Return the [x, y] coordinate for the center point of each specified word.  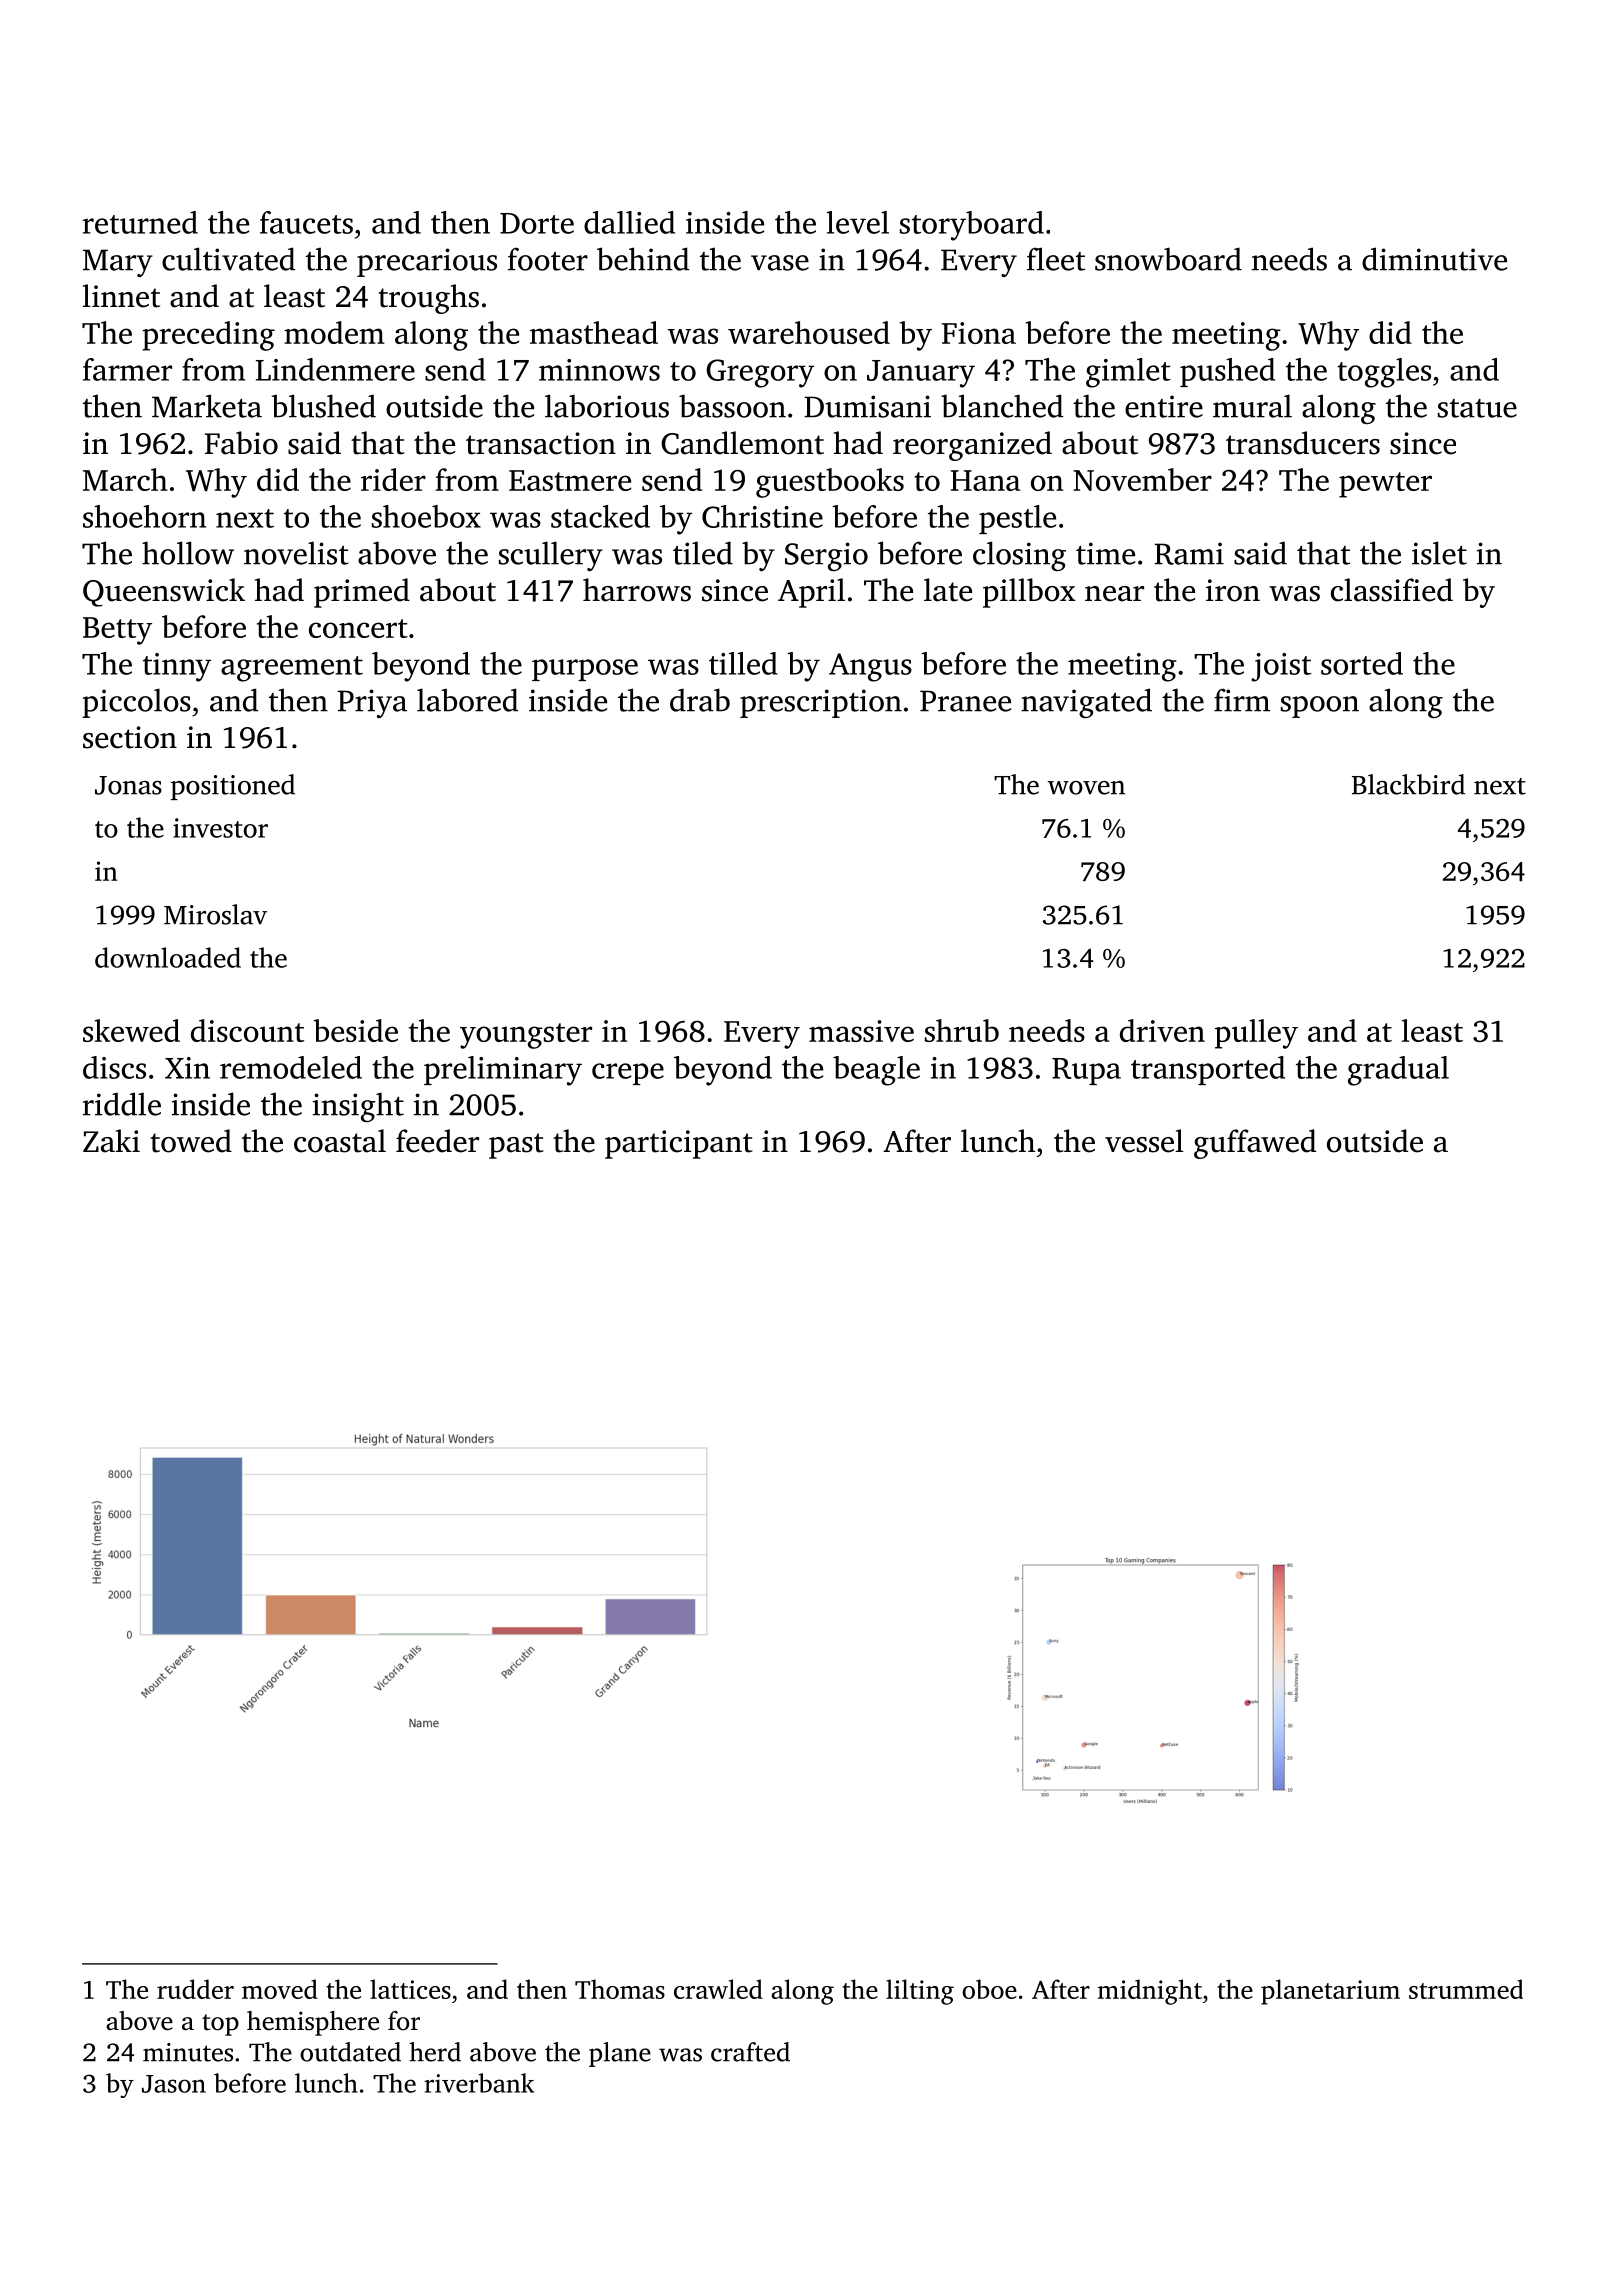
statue [1477, 408]
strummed [1466, 1989]
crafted [750, 2052]
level [858, 222]
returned [140, 222]
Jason [174, 2084]
